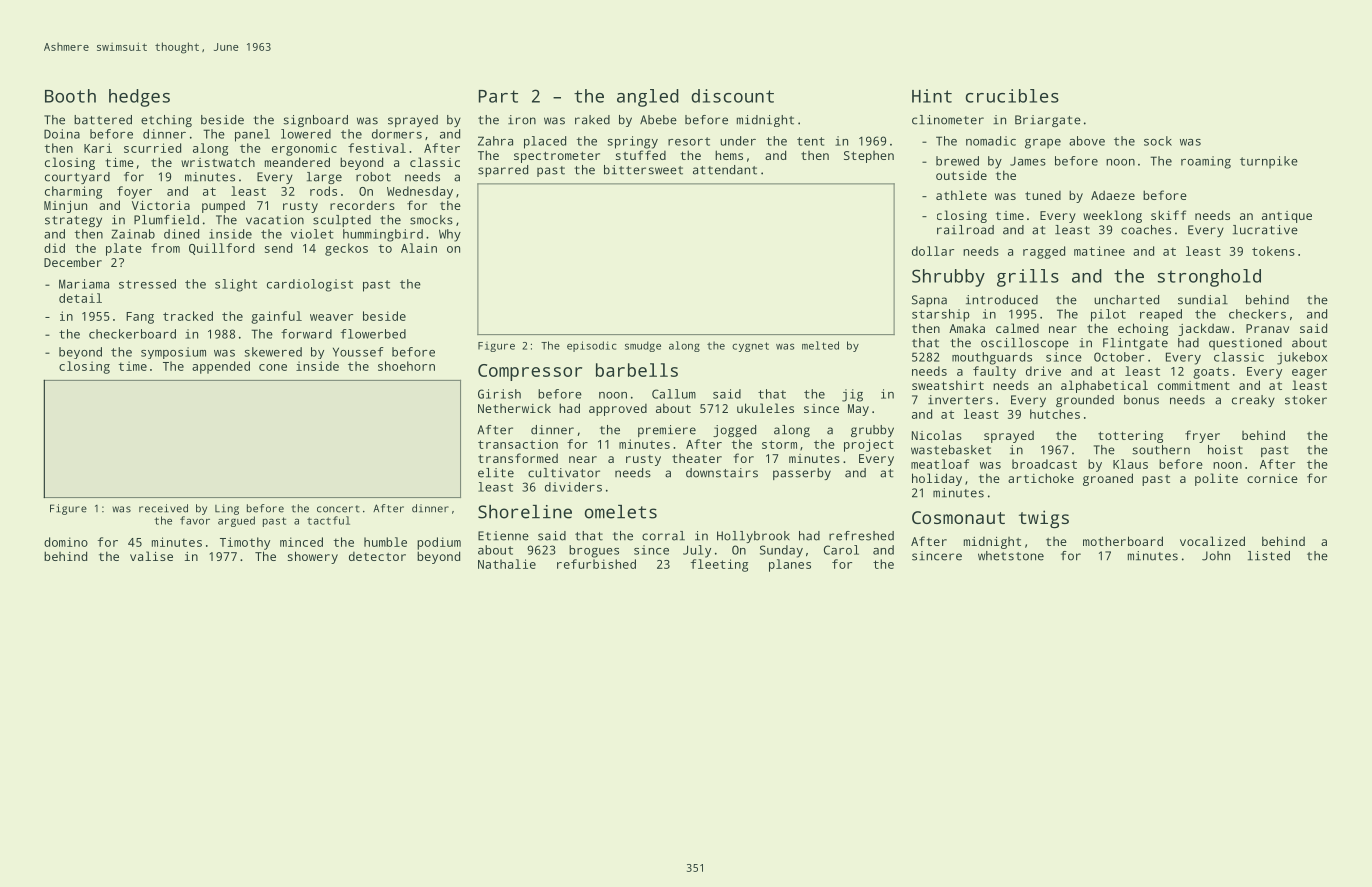 The height and width of the screenshot is (887, 1372). I want to click on plate, so click(124, 249).
